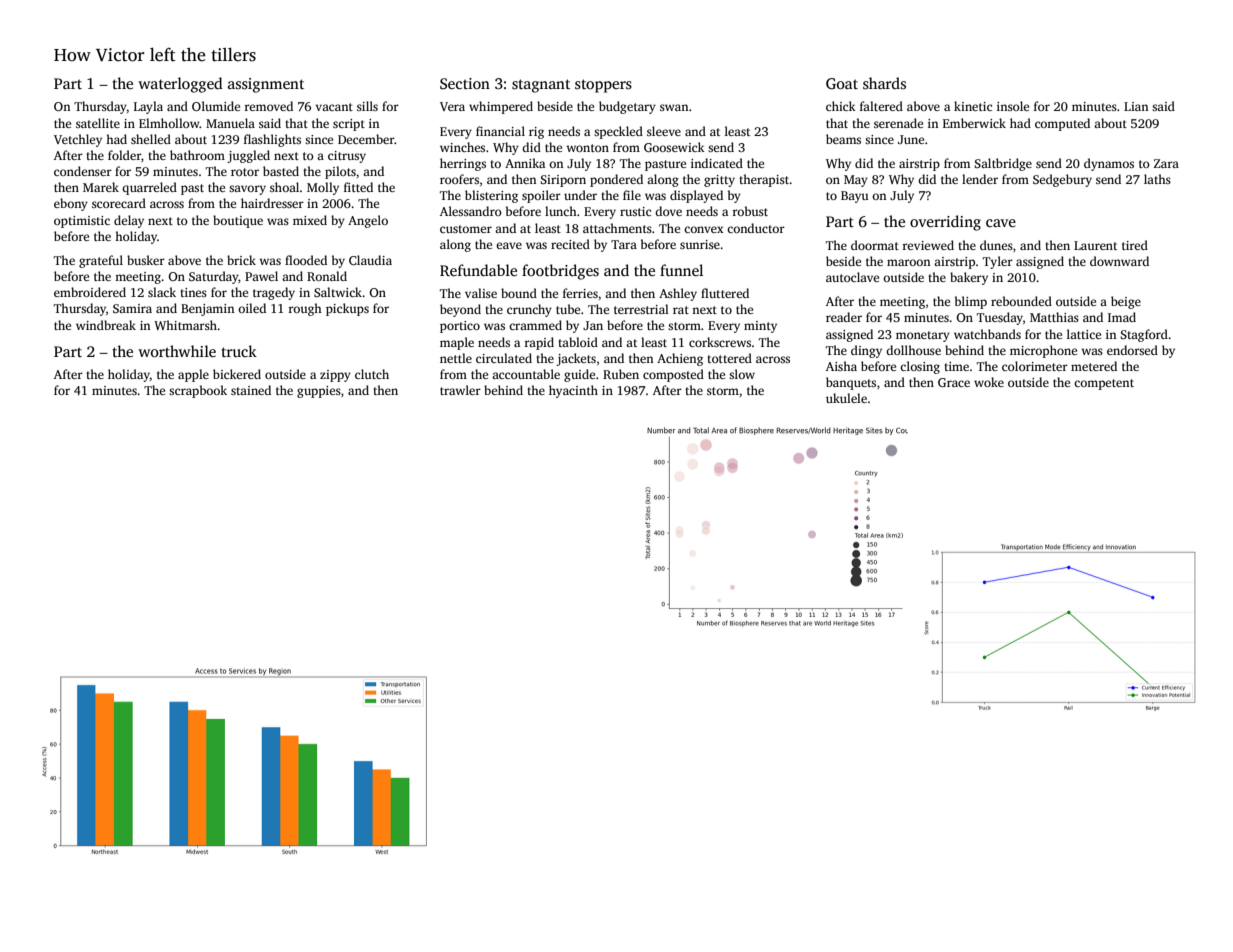  I want to click on windbreak, so click(106, 325).
